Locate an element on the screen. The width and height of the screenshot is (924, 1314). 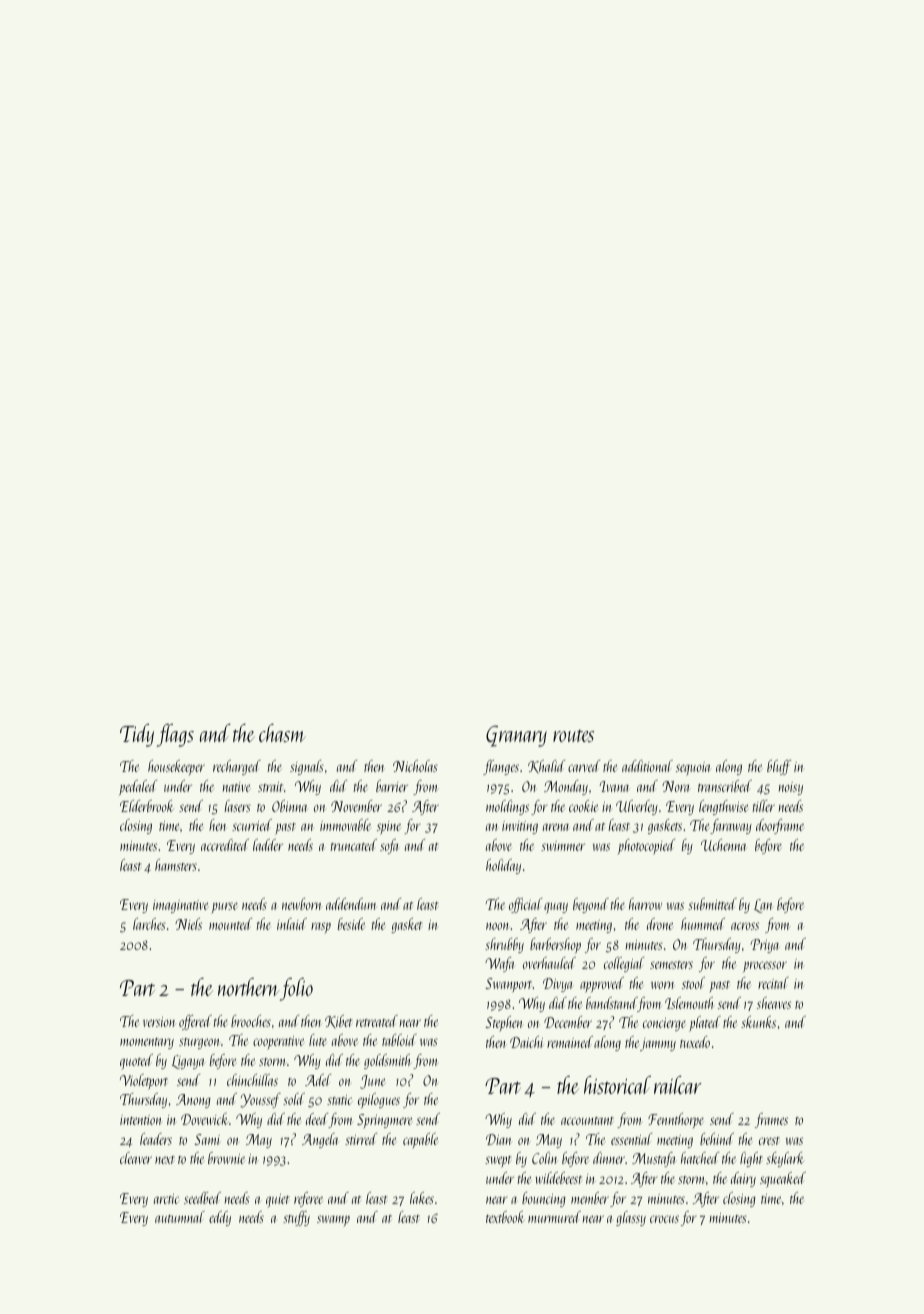
harrow is located at coordinates (645, 904).
